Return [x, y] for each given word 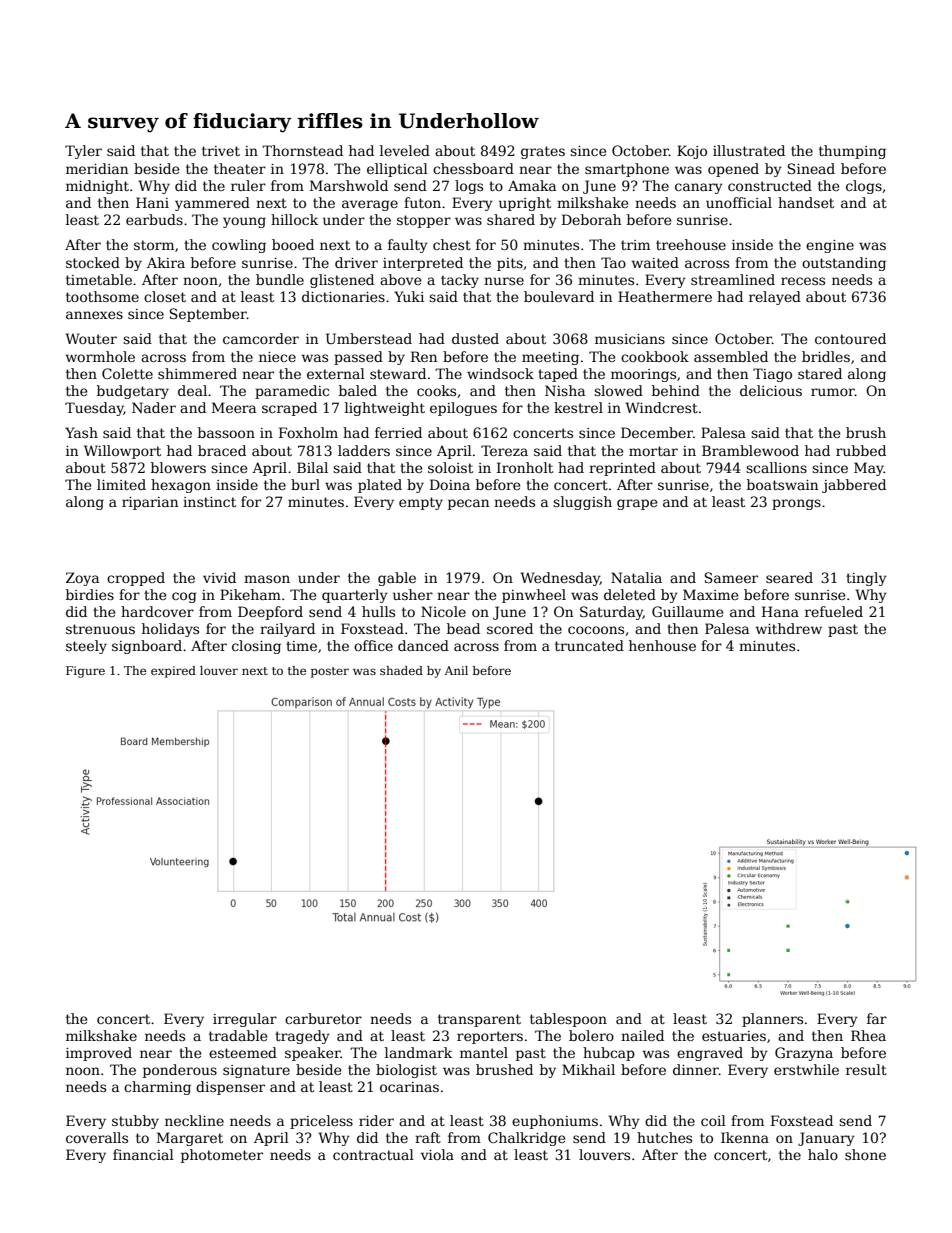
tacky [460, 281]
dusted [475, 338]
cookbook [655, 356]
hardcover [157, 611]
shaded [401, 670]
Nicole [443, 611]
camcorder [261, 338]
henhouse [662, 645]
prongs [796, 504]
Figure [85, 672]
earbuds [154, 219]
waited [655, 262]
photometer [222, 1156]
